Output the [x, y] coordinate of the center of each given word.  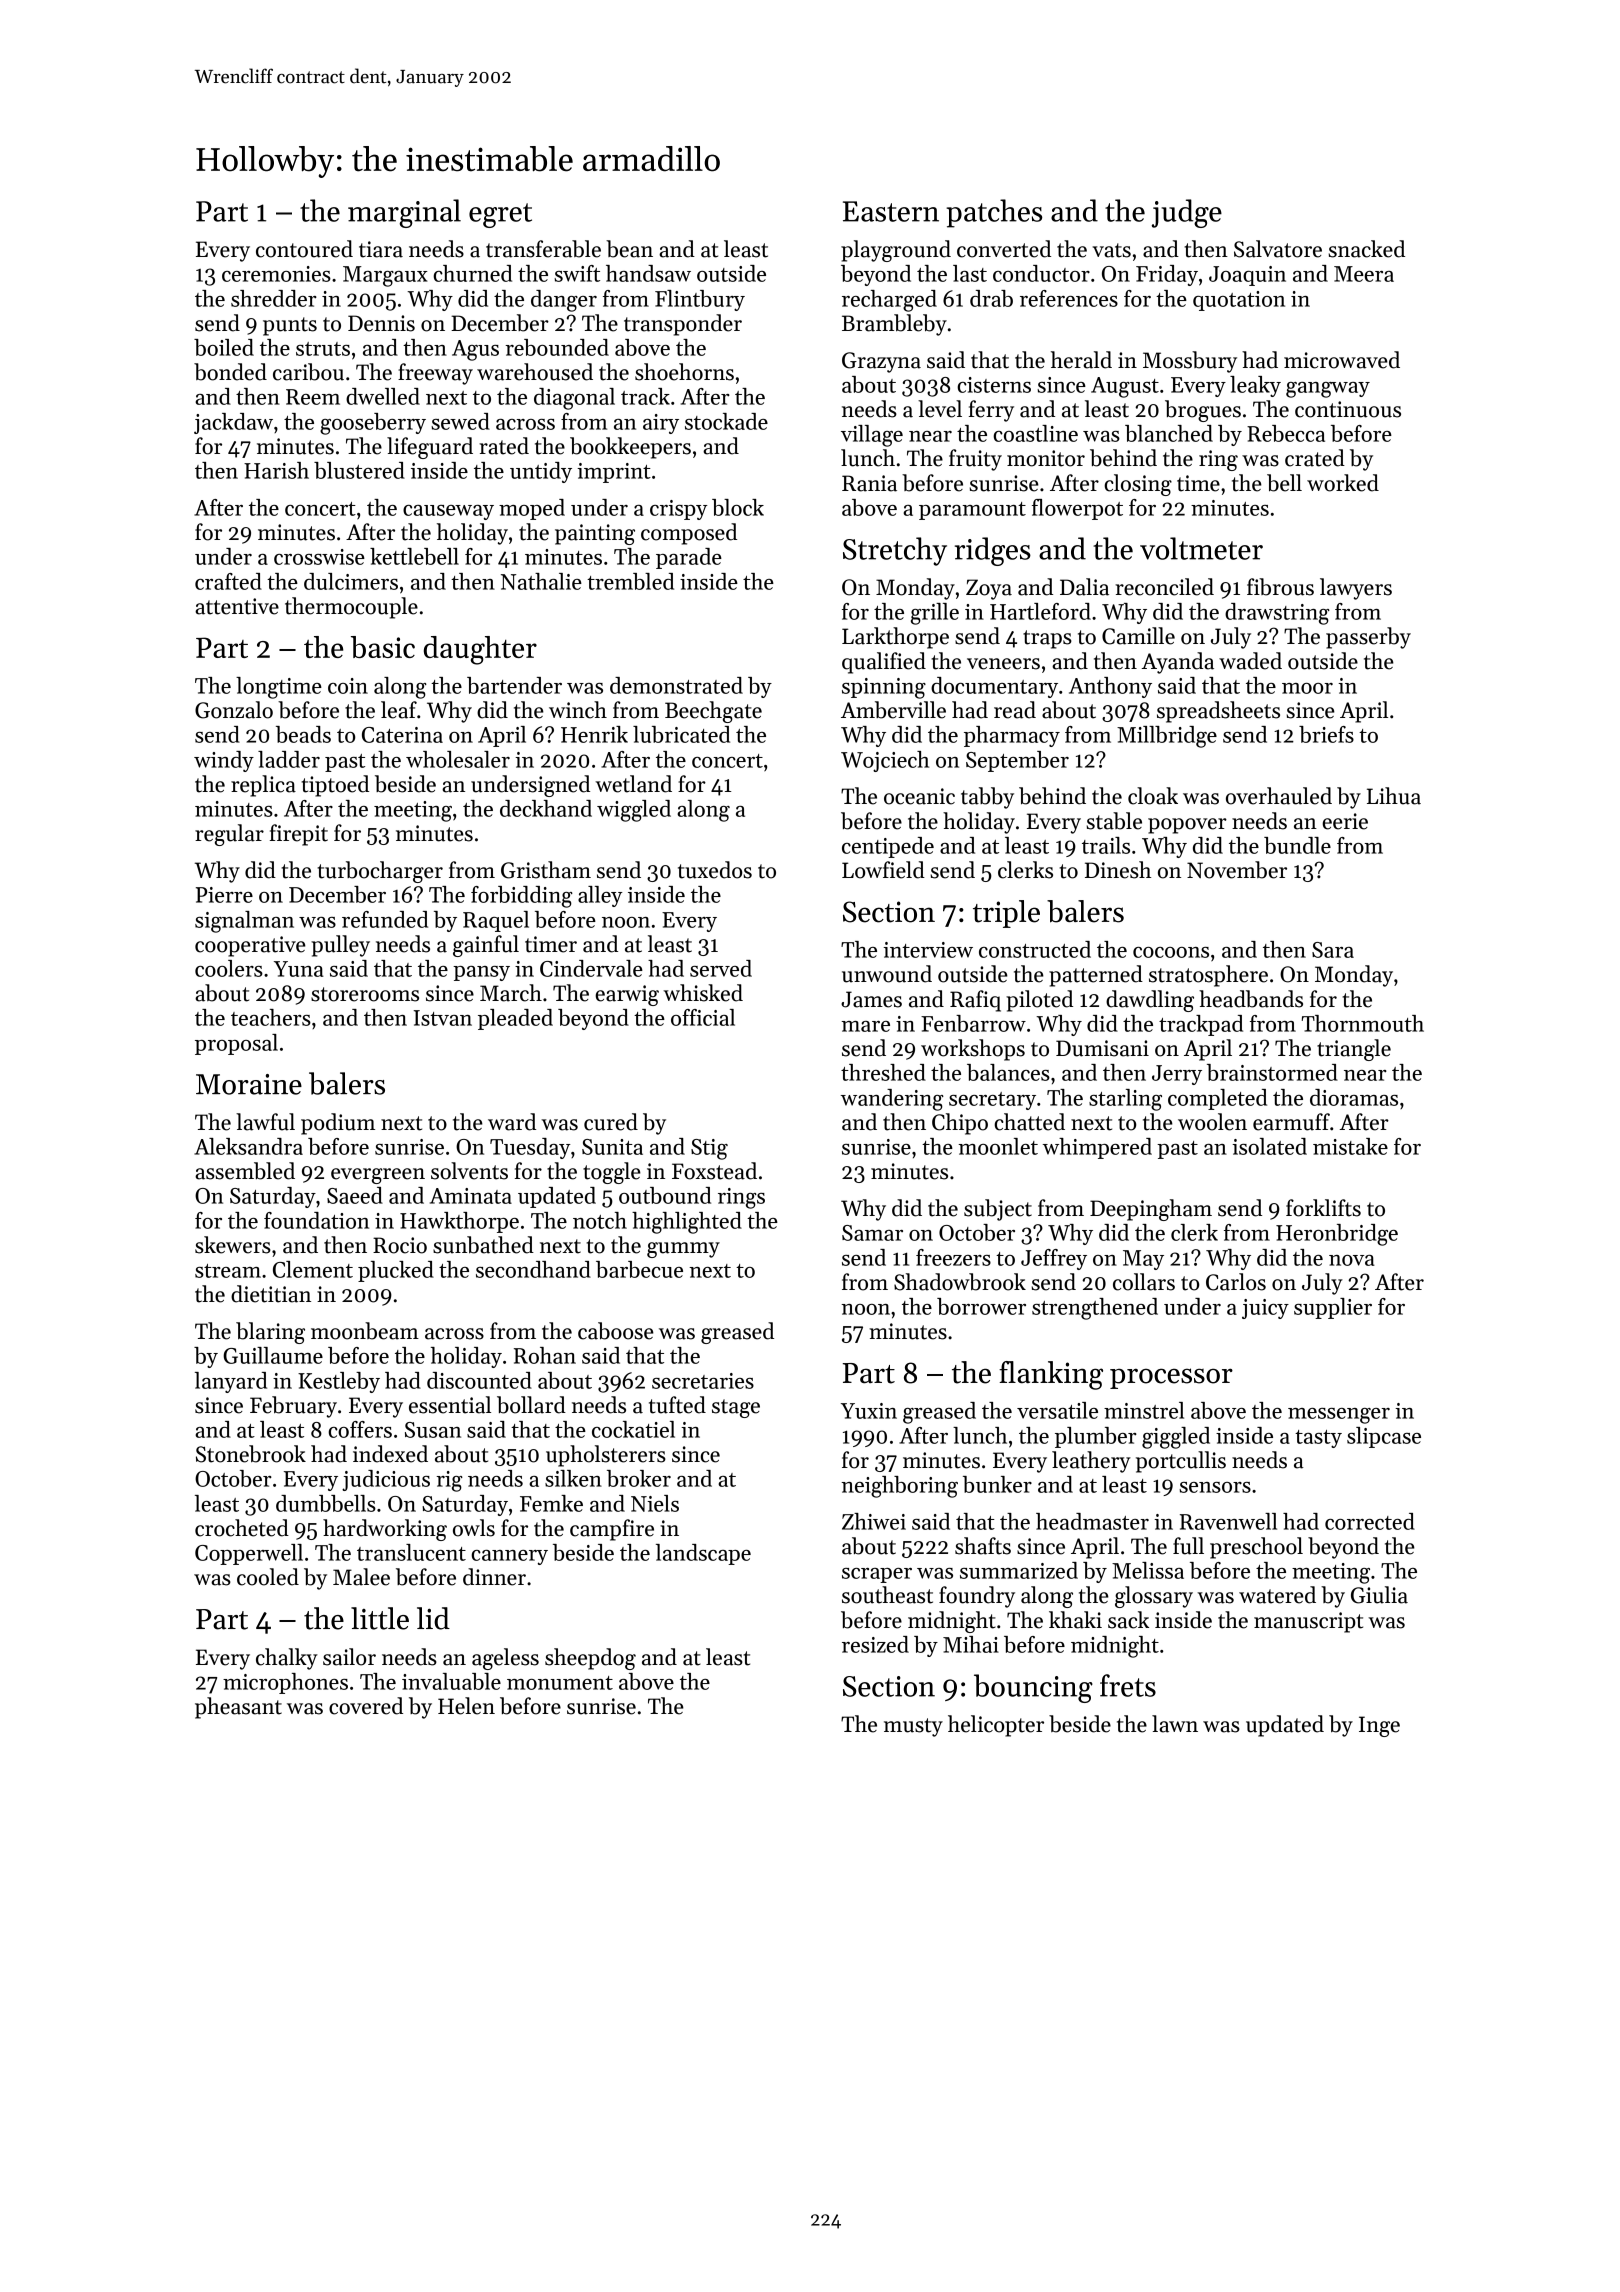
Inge [1379, 1726]
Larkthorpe [895, 638]
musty [913, 1727]
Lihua [1394, 796]
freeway [435, 374]
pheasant [238, 1708]
